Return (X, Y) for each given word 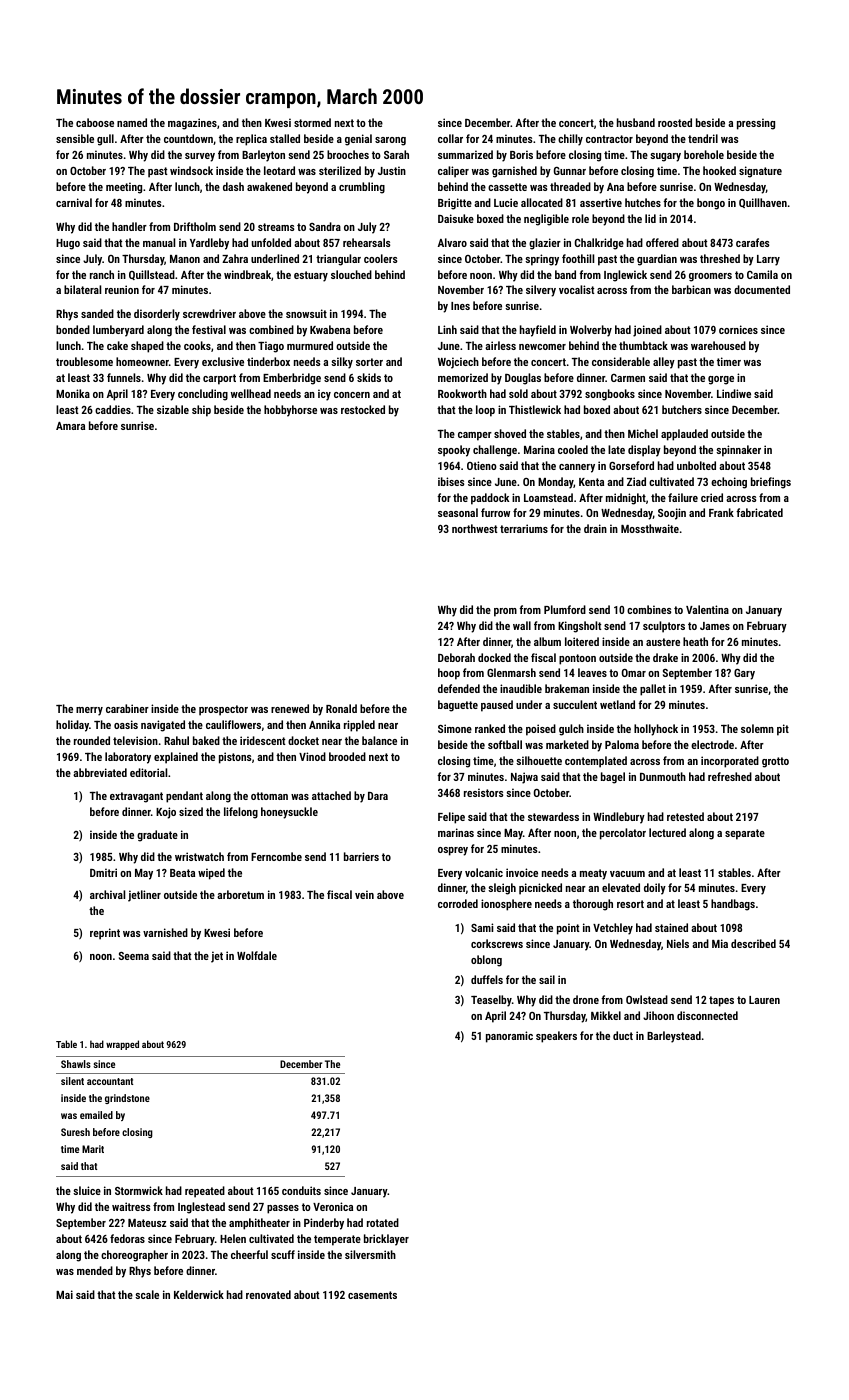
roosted (675, 122)
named (132, 122)
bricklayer (386, 1240)
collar (450, 138)
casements (372, 1295)
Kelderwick (199, 1294)
